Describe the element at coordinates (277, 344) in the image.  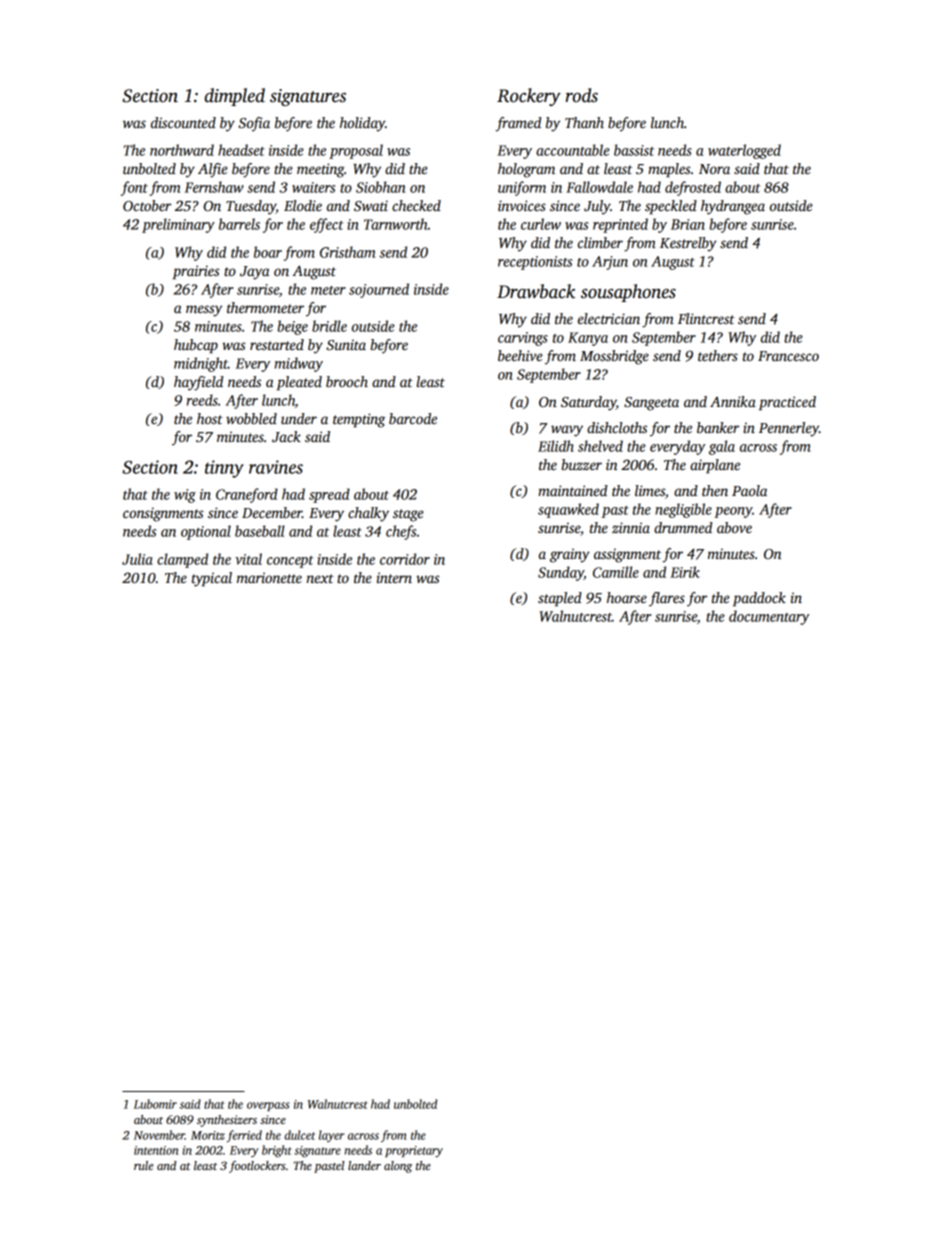
I see `restarted` at that location.
